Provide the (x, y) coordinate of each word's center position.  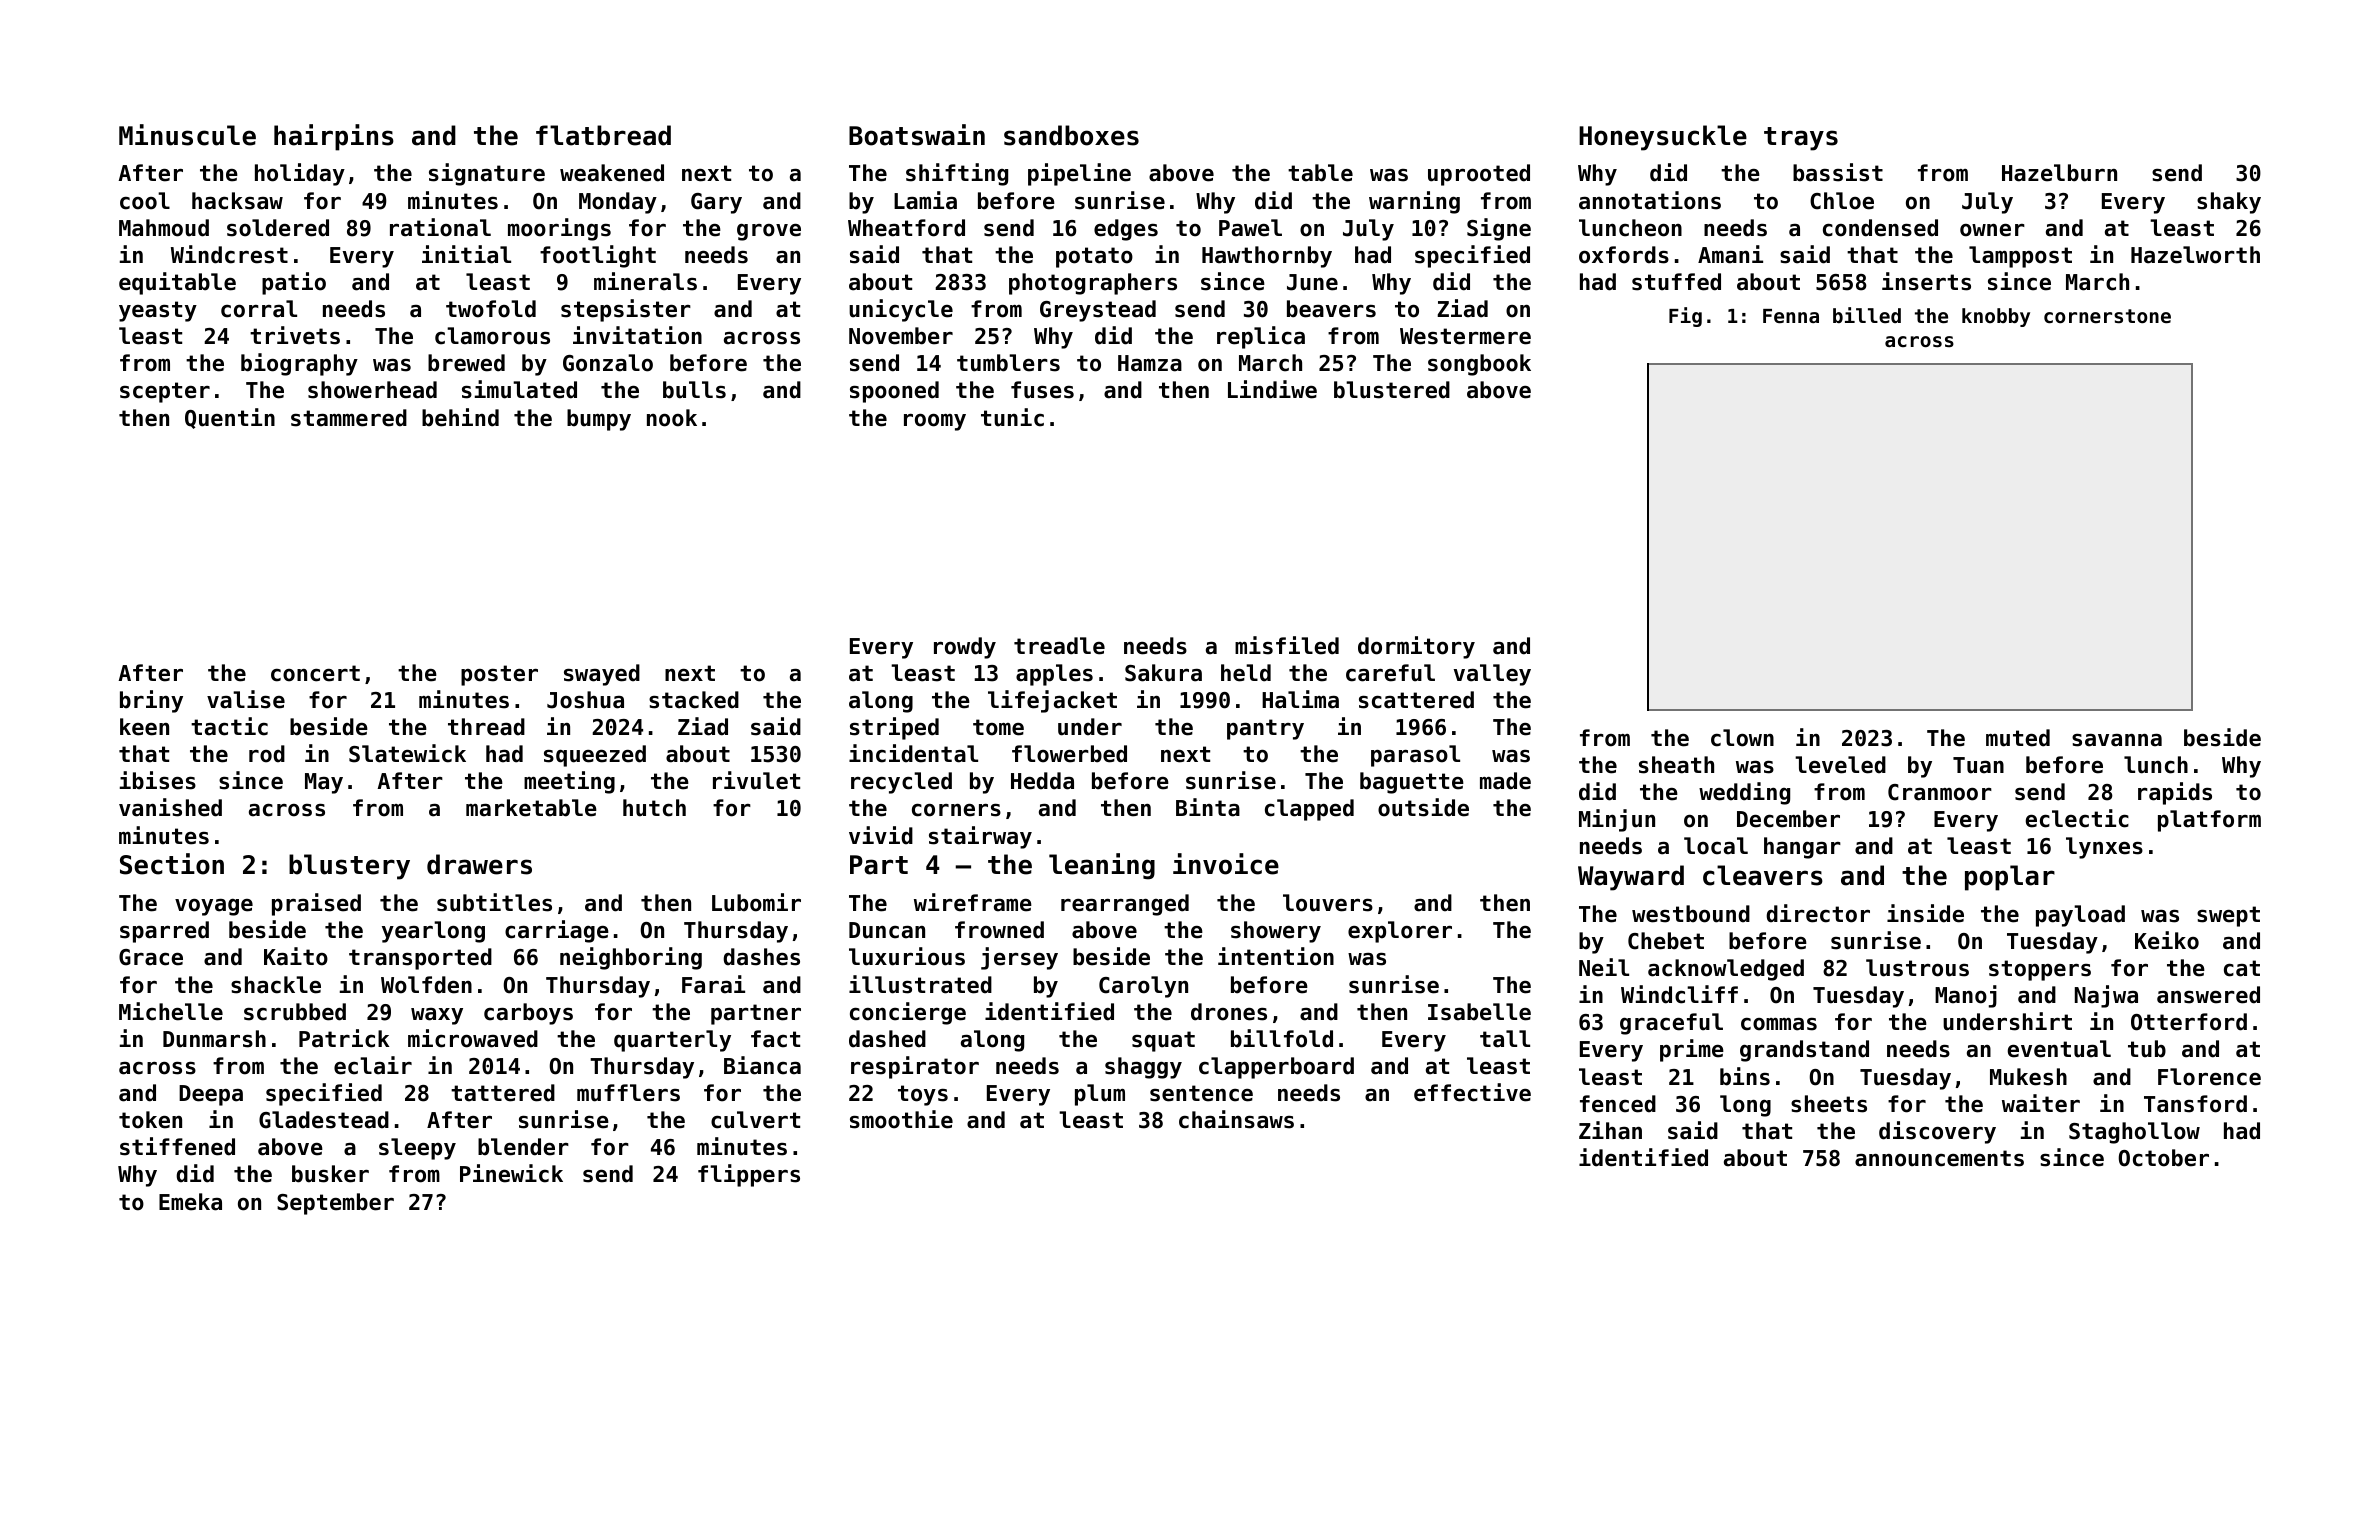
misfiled (1287, 645)
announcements (1939, 1158)
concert (315, 673)
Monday (618, 203)
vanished (170, 807)
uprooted (1479, 175)
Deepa (211, 1095)
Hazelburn (2059, 173)
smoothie (901, 1119)
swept (2228, 916)
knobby (1996, 317)
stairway (980, 837)
